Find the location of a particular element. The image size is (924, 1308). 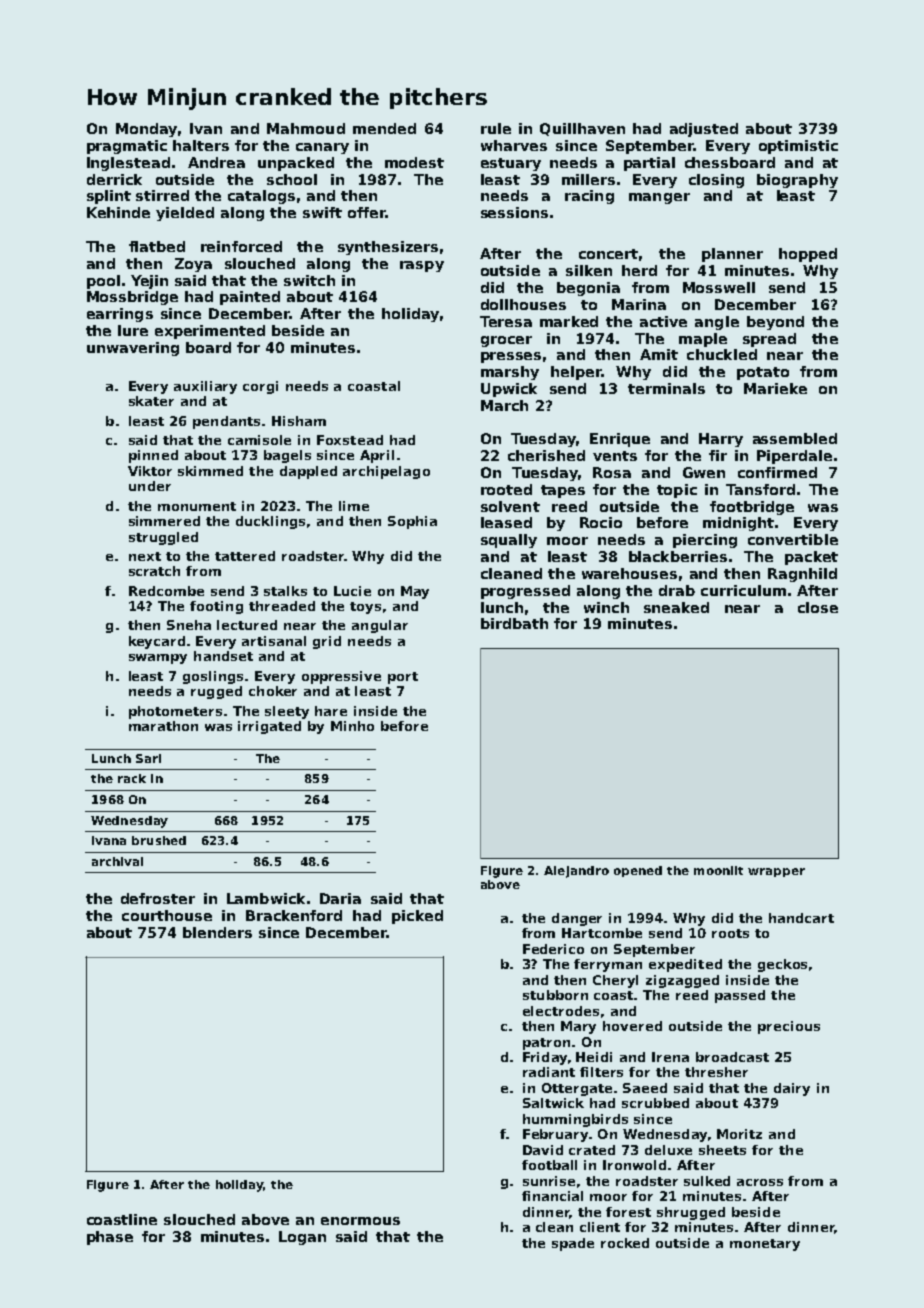

across is located at coordinates (760, 1182).
